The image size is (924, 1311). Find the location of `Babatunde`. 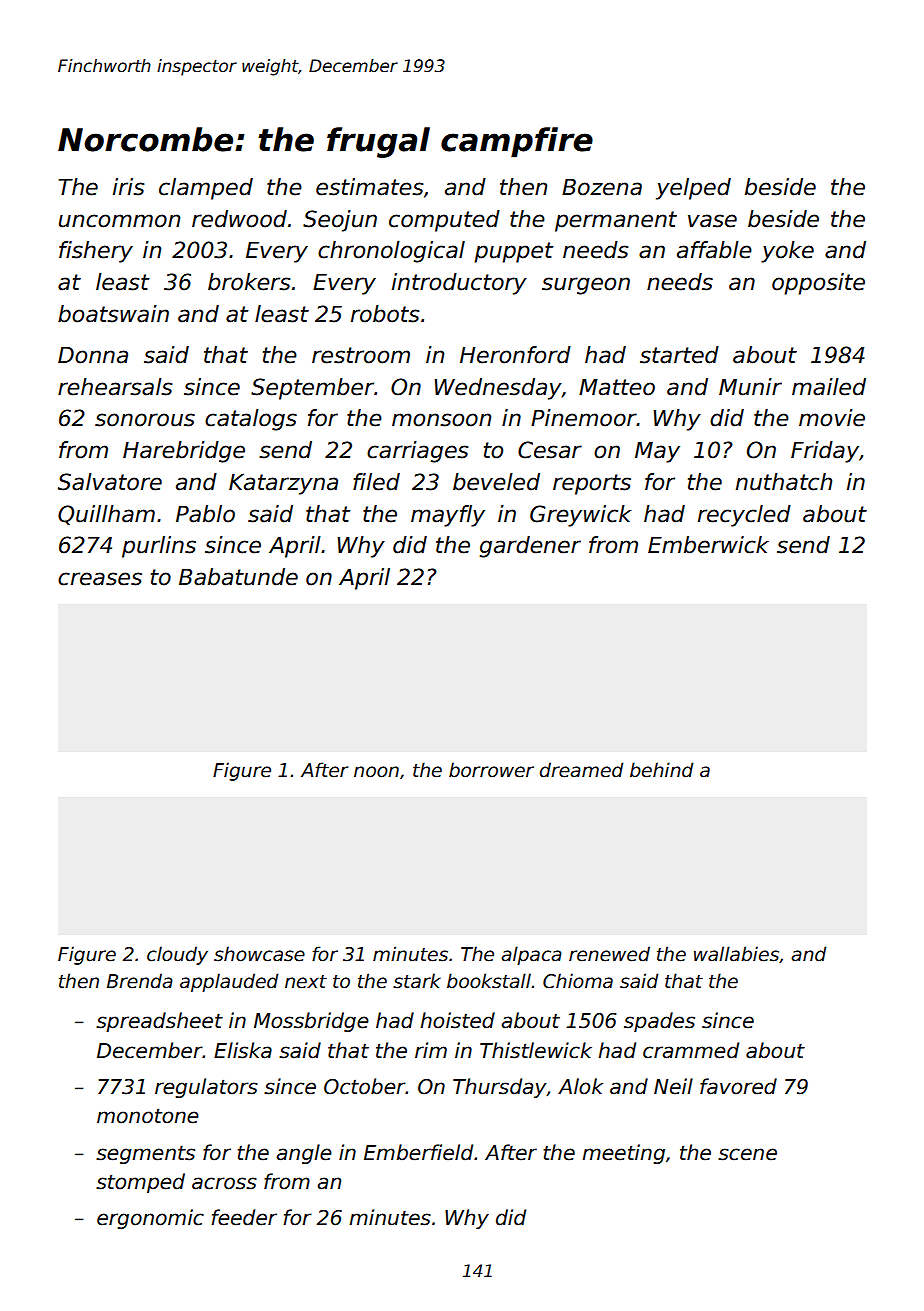

Babatunde is located at coordinates (238, 577).
